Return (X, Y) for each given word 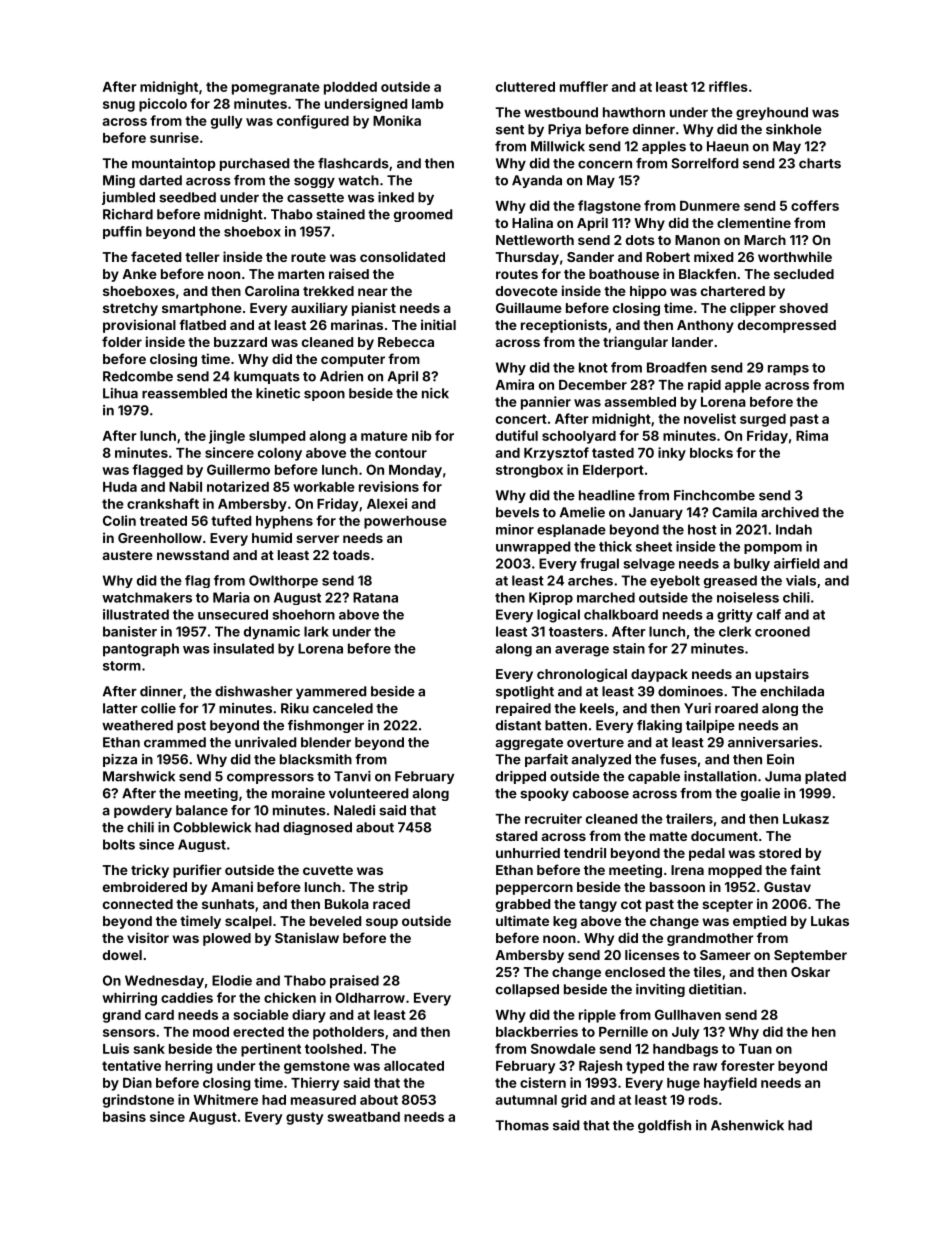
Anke (139, 274)
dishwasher (254, 691)
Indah (794, 529)
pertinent (271, 1050)
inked (396, 197)
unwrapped (533, 547)
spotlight (525, 692)
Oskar (810, 972)
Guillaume (529, 307)
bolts (119, 844)
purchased (254, 164)
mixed (713, 256)
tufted (231, 520)
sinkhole (794, 129)
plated (825, 777)
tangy (598, 906)
